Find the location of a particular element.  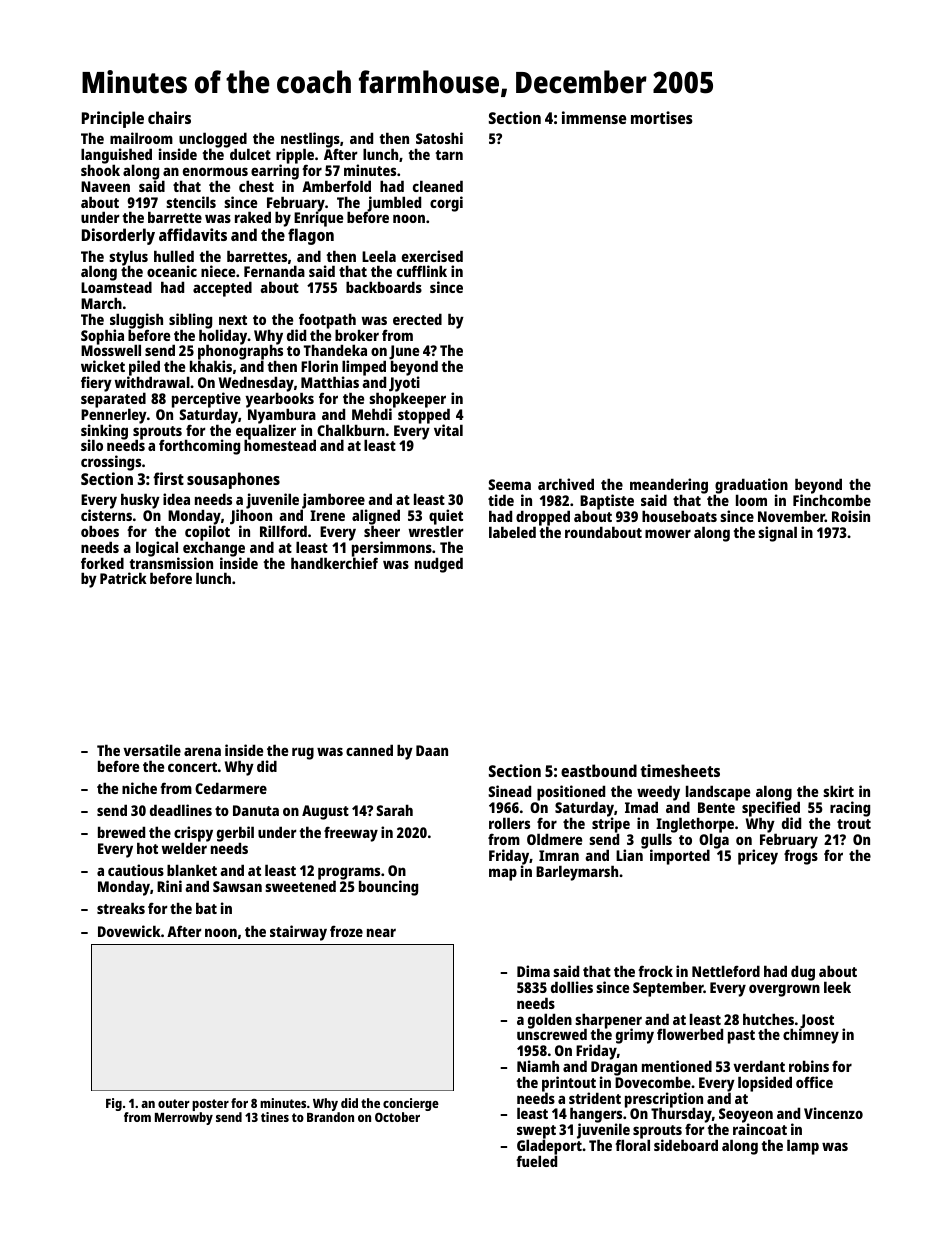

trout is located at coordinates (854, 824).
